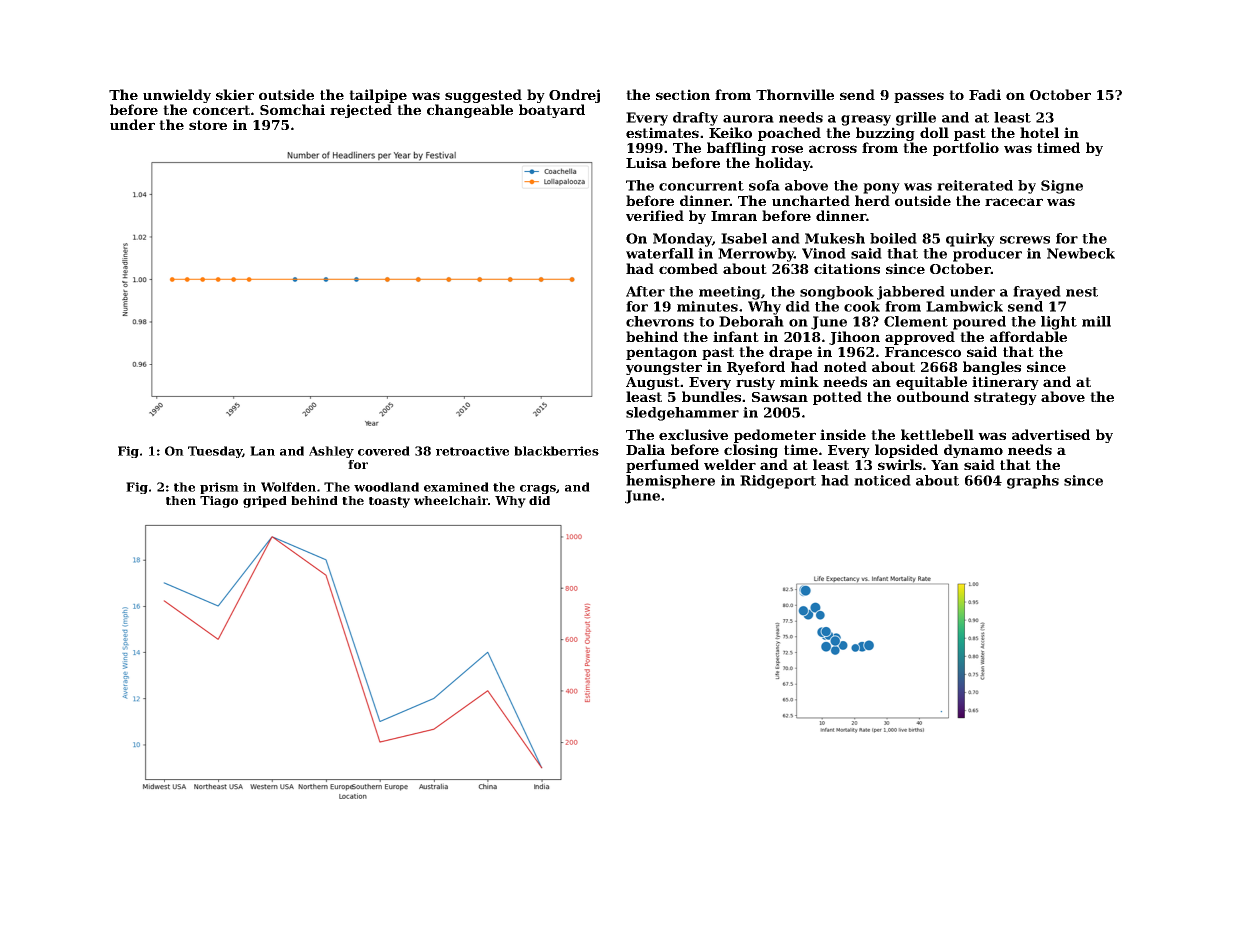 The width and height of the screenshot is (1233, 952). What do you see at coordinates (683, 94) in the screenshot?
I see `section` at bounding box center [683, 94].
